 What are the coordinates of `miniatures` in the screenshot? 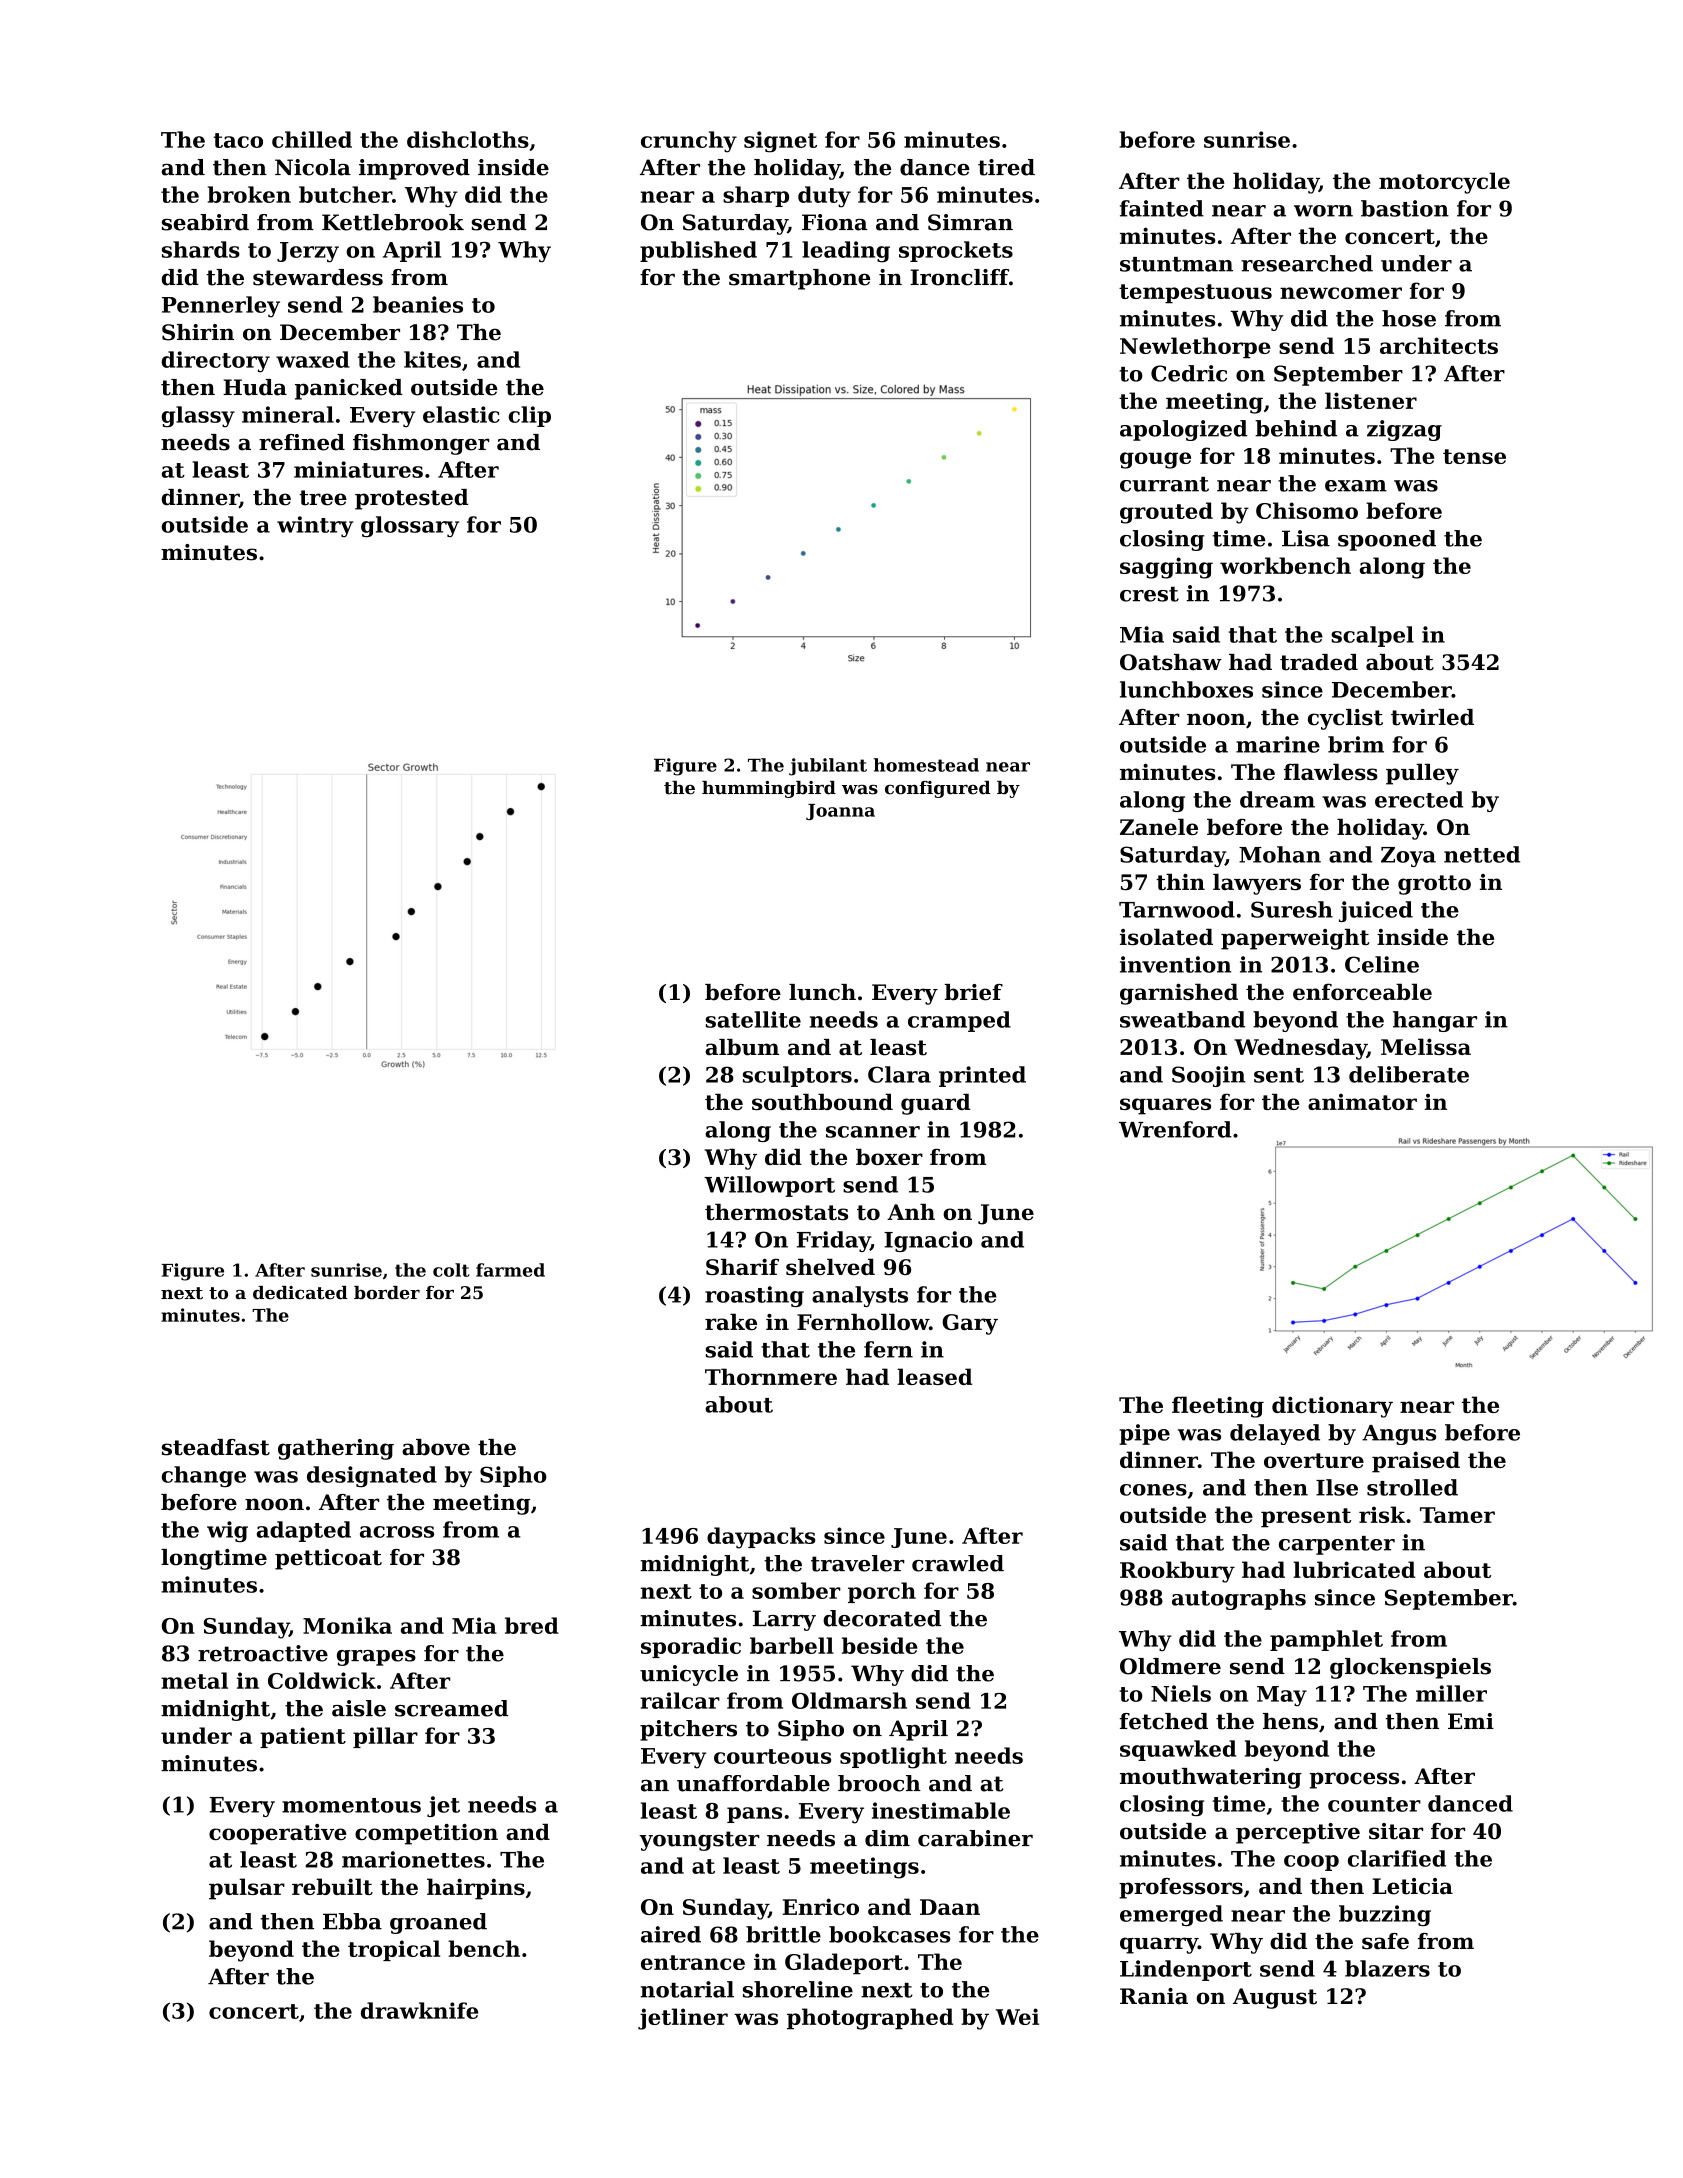 It's located at (358, 469).
